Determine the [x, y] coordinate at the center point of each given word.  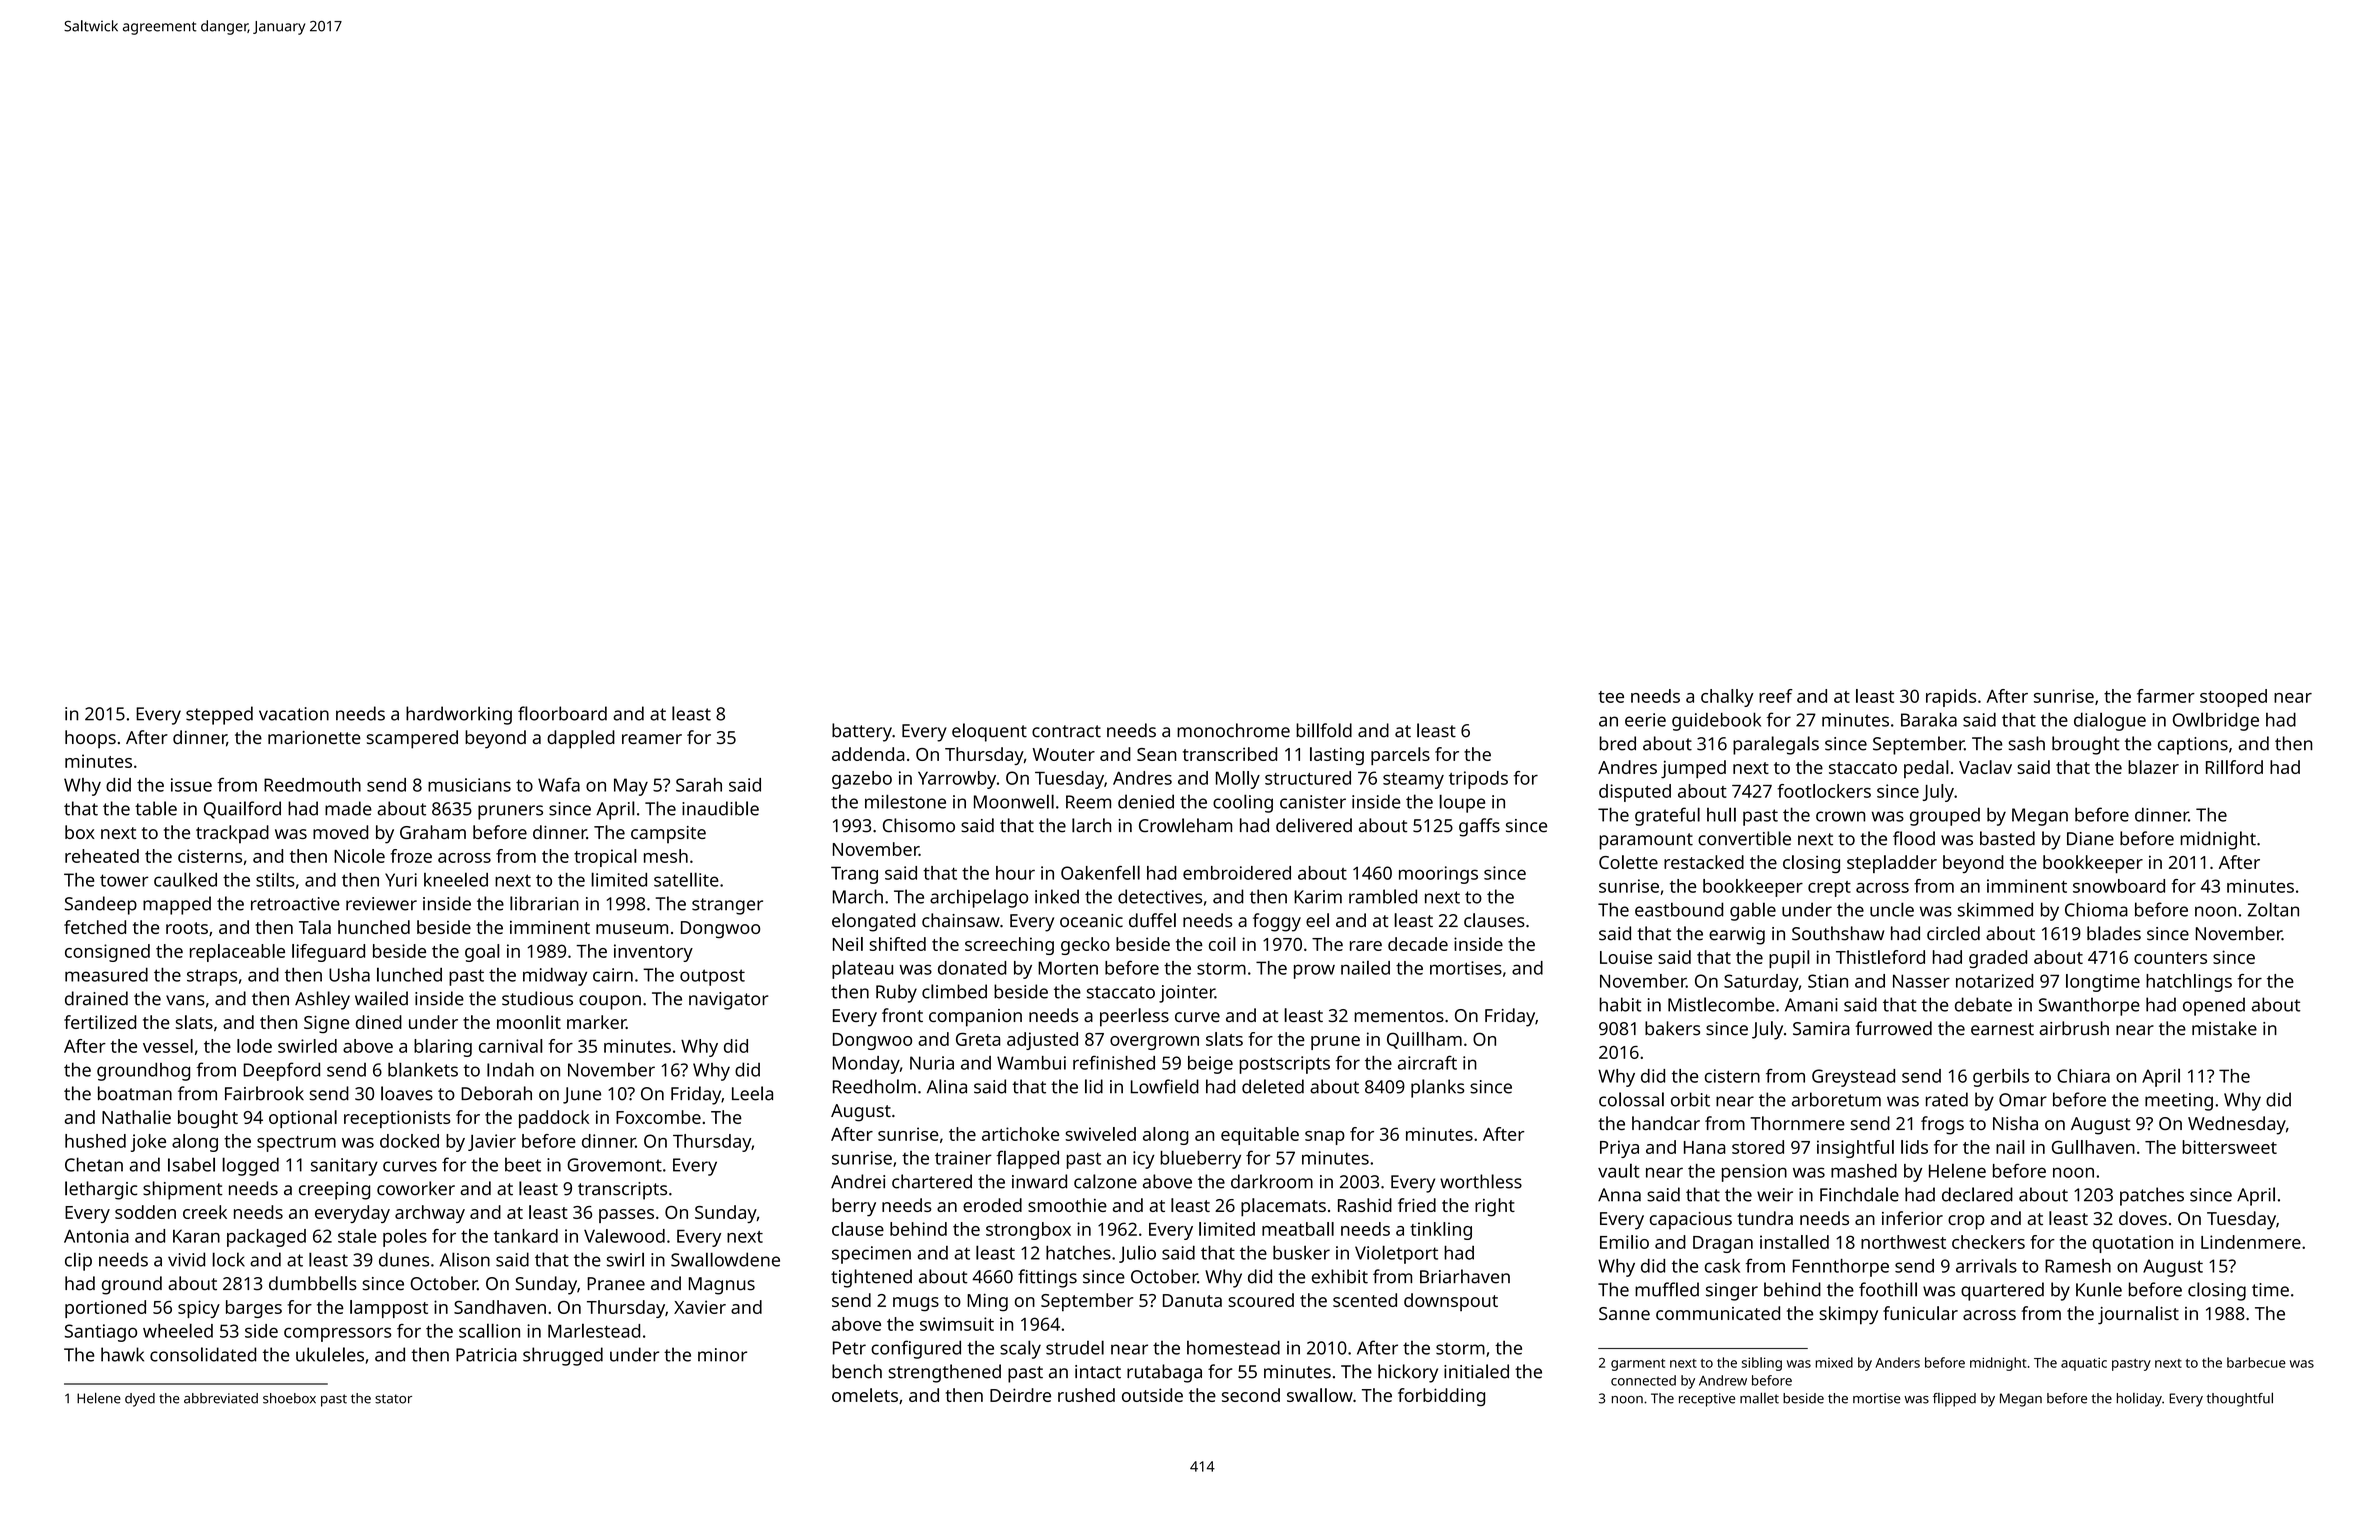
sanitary [344, 1167]
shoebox [289, 1398]
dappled [581, 739]
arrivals [1986, 1265]
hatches [1078, 1252]
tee [1611, 697]
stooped [2233, 698]
